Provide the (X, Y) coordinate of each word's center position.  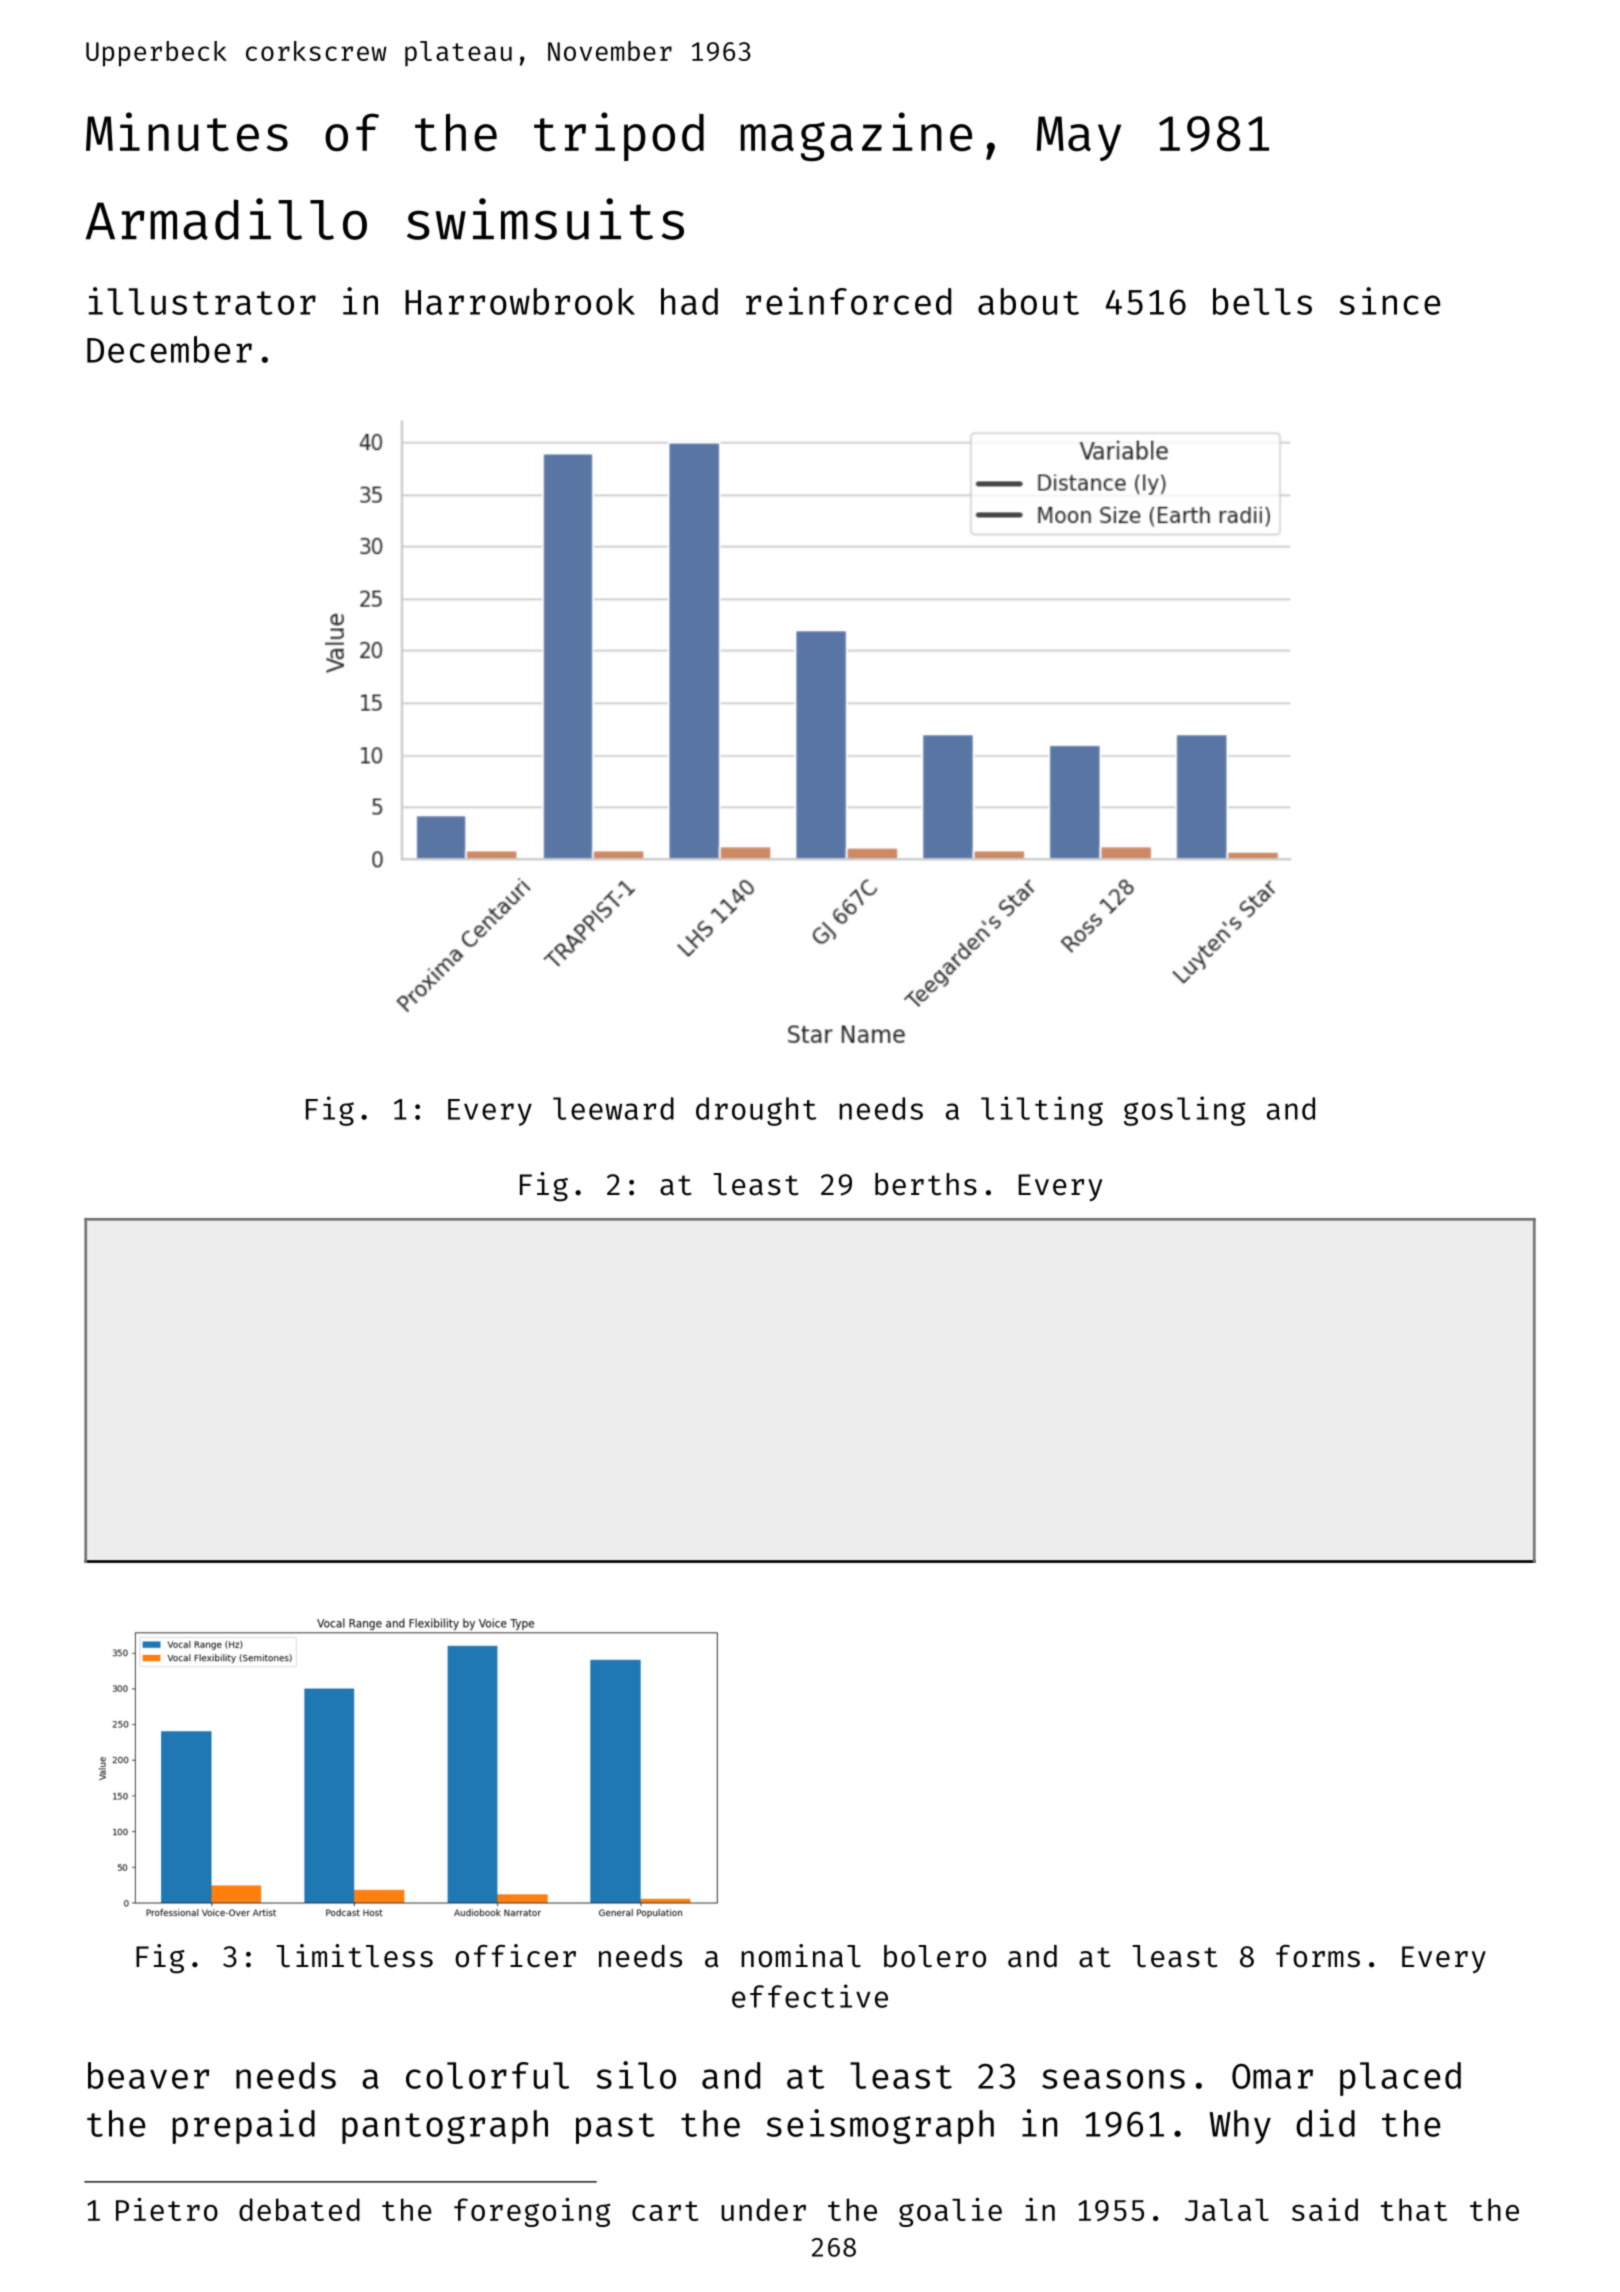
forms (1318, 1956)
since (1389, 301)
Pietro (167, 2209)
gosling (1184, 1111)
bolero (935, 1956)
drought (756, 1111)
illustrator (202, 301)
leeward (613, 1108)
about (1028, 301)
